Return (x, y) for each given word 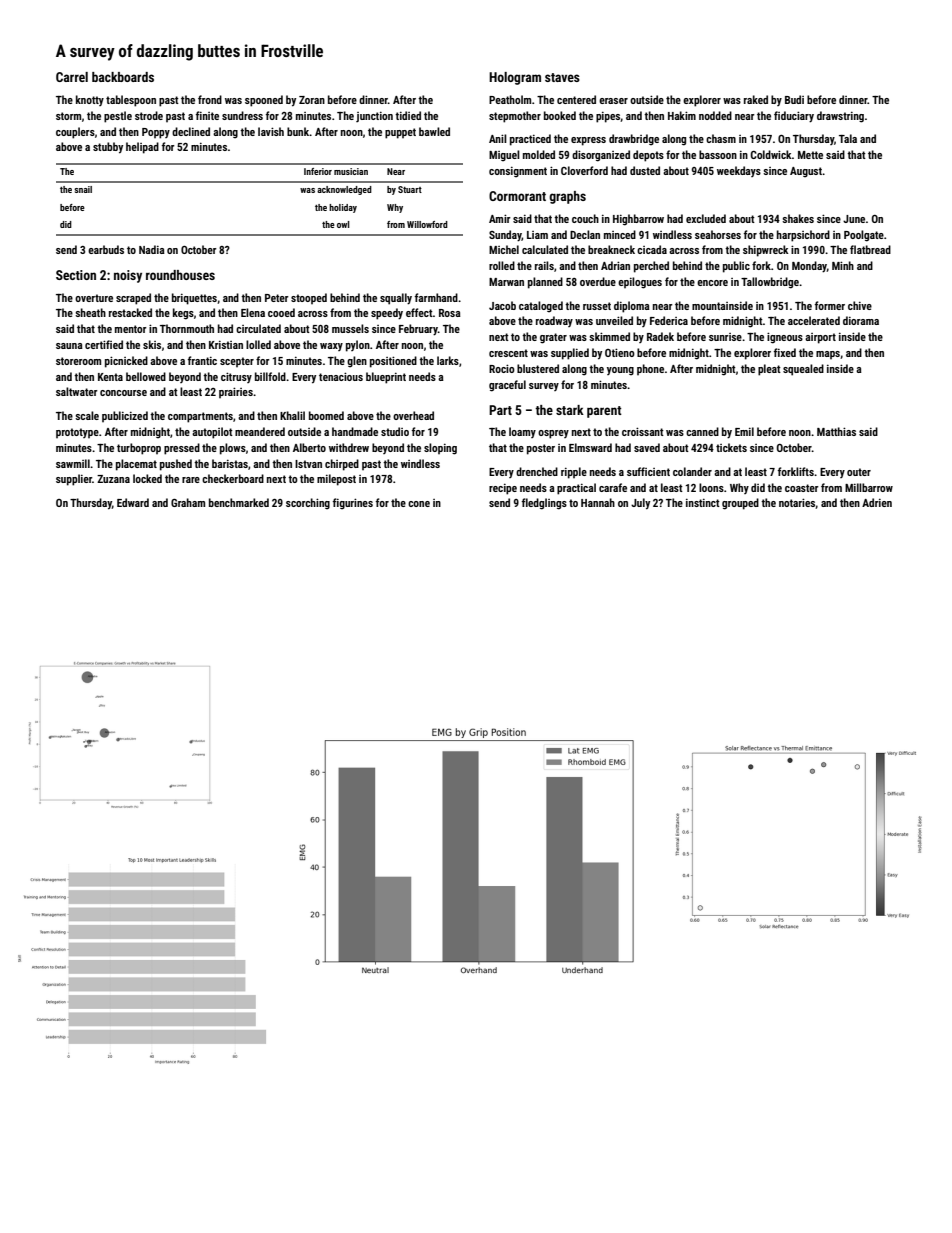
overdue (598, 281)
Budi (794, 99)
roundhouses (180, 275)
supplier (74, 480)
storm (68, 116)
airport (820, 338)
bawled (434, 131)
